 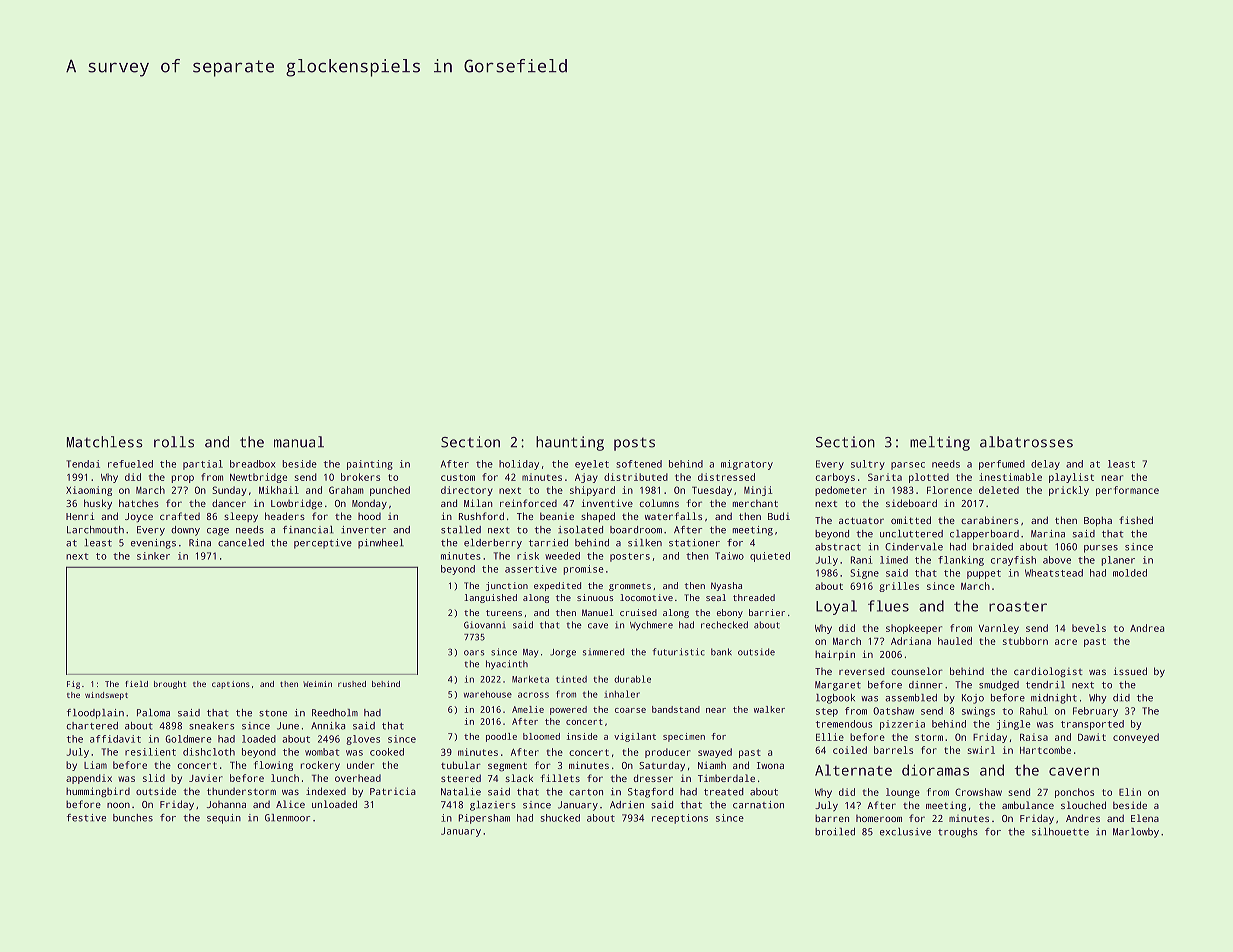 What do you see at coordinates (203, 465) in the screenshot?
I see `partial` at bounding box center [203, 465].
